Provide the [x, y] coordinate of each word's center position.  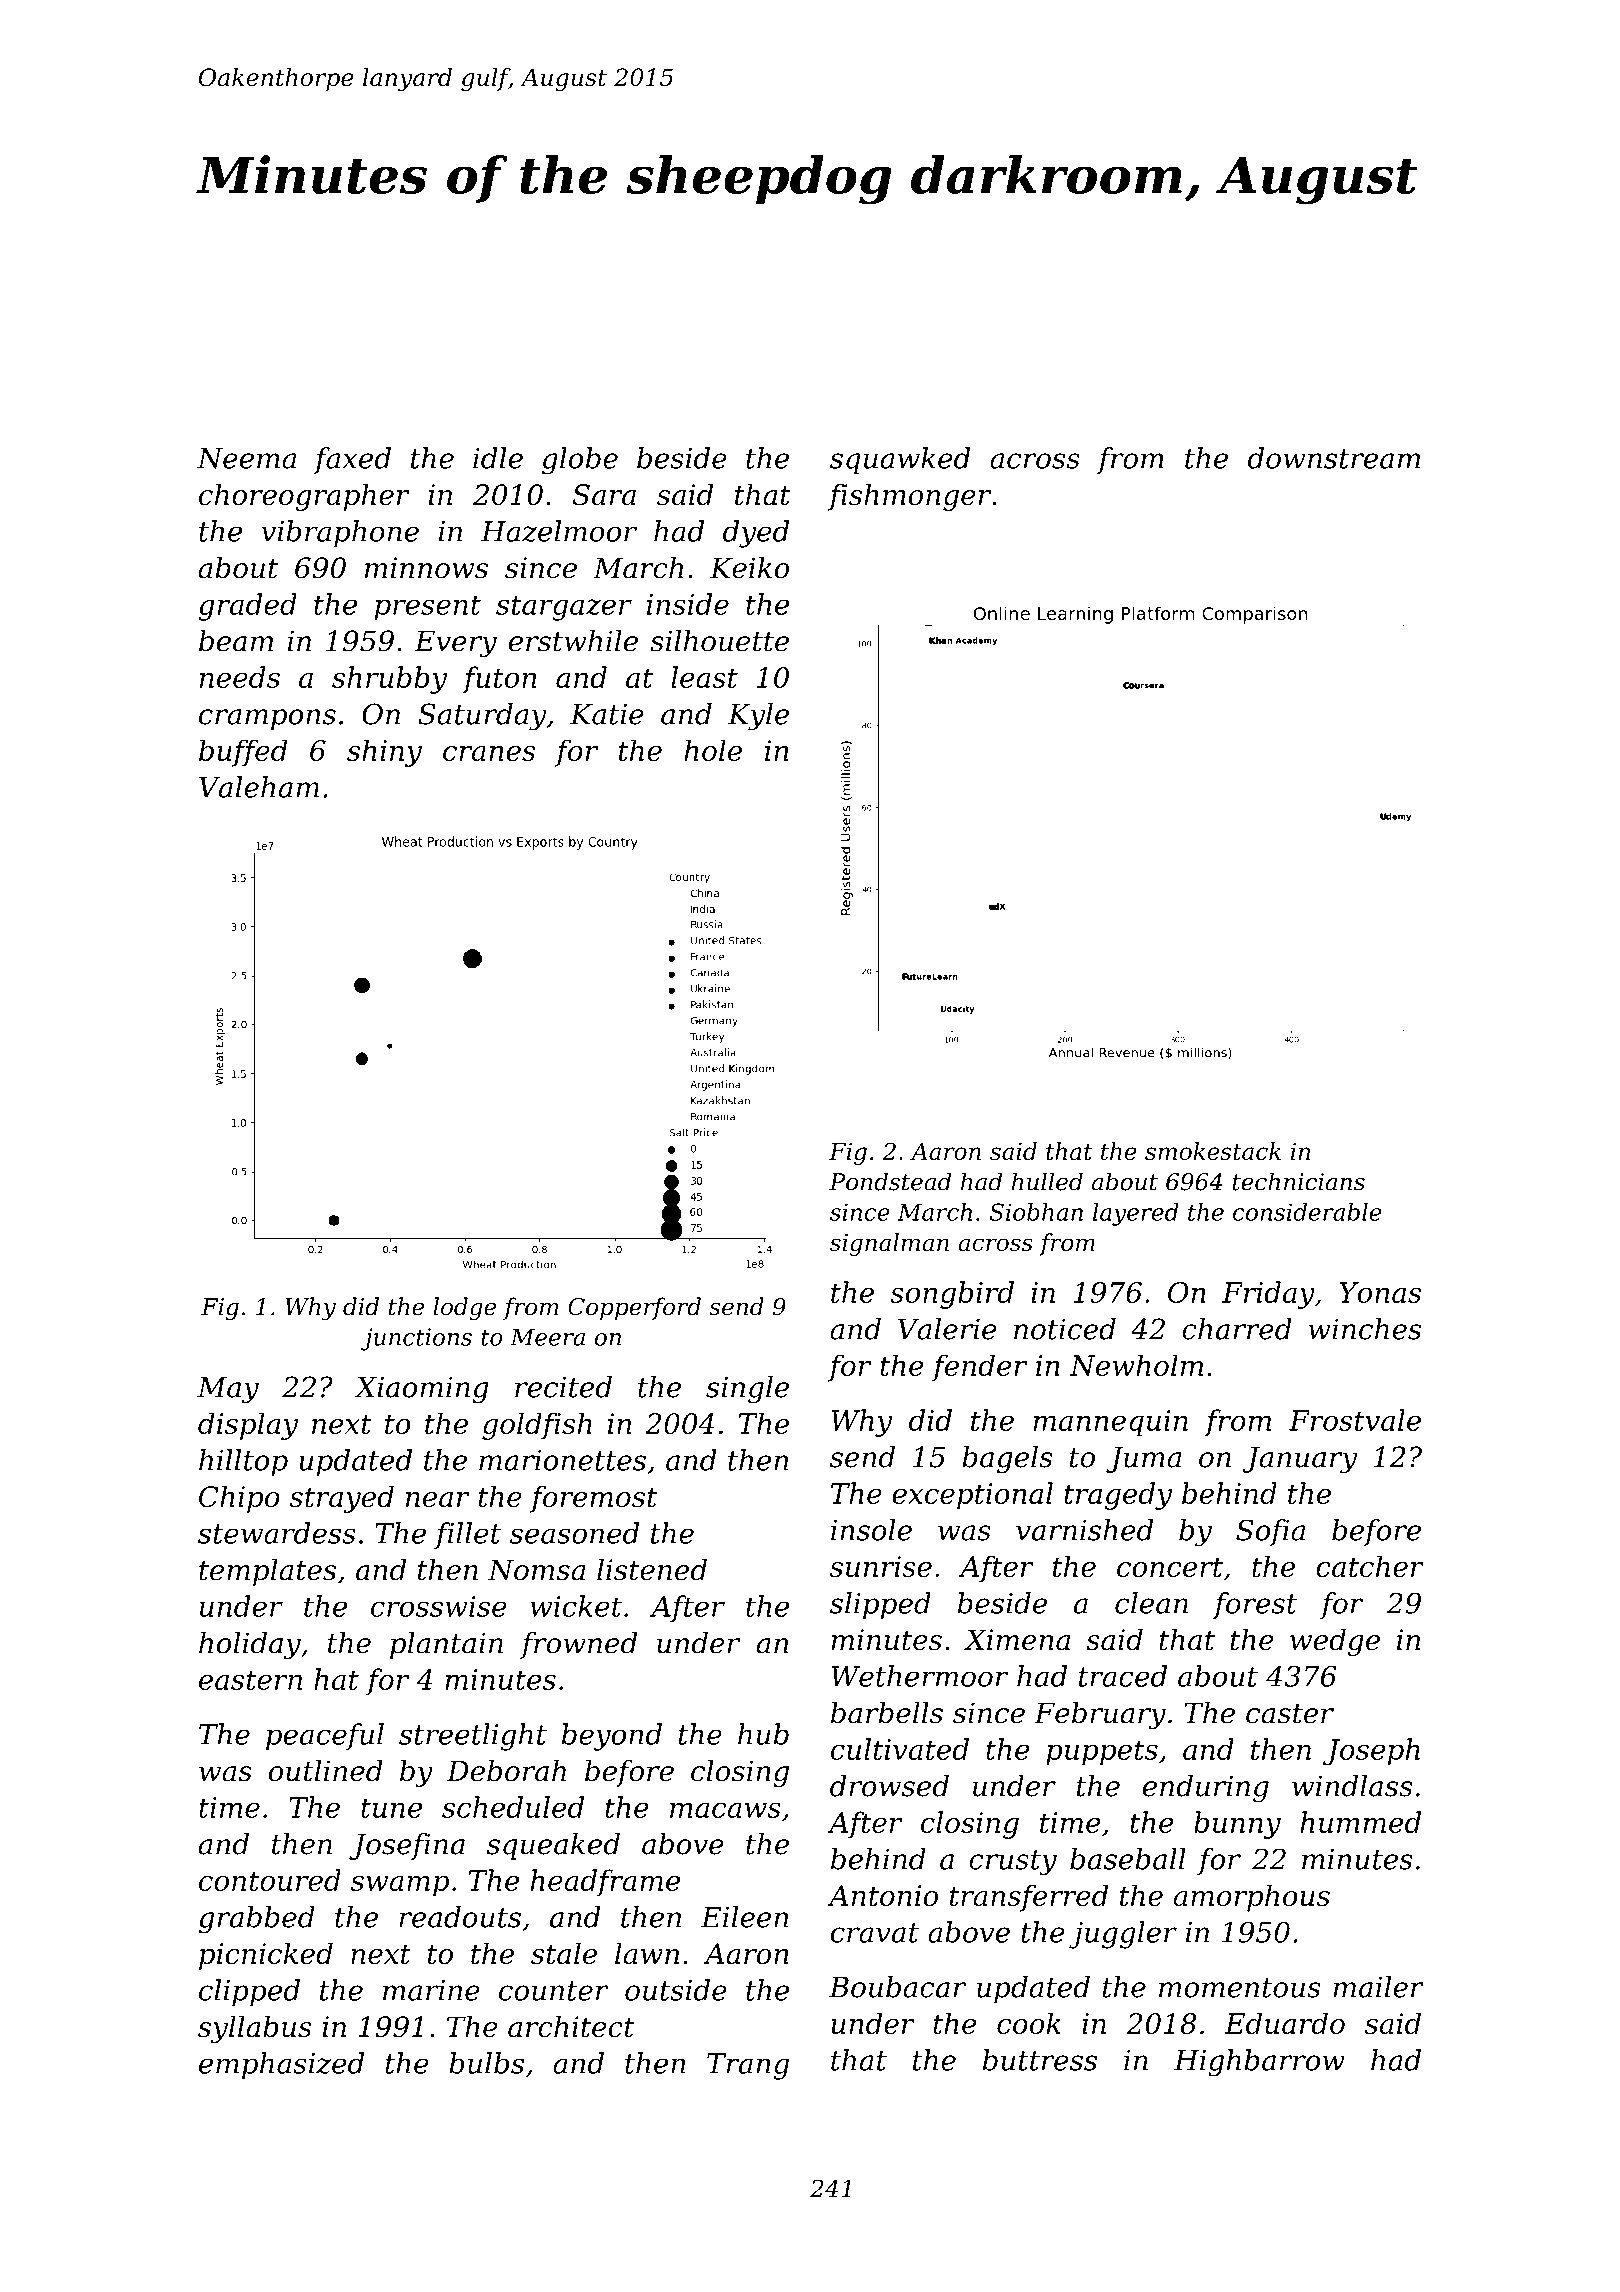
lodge [464, 1308]
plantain [446, 1645]
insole [871, 1530]
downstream [1334, 458]
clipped [249, 1992]
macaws [725, 1810]
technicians [1299, 1181]
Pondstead [890, 1181]
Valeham [259, 787]
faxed [352, 460]
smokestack [1213, 1151]
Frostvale [1355, 1420]
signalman [889, 1244]
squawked [900, 460]
